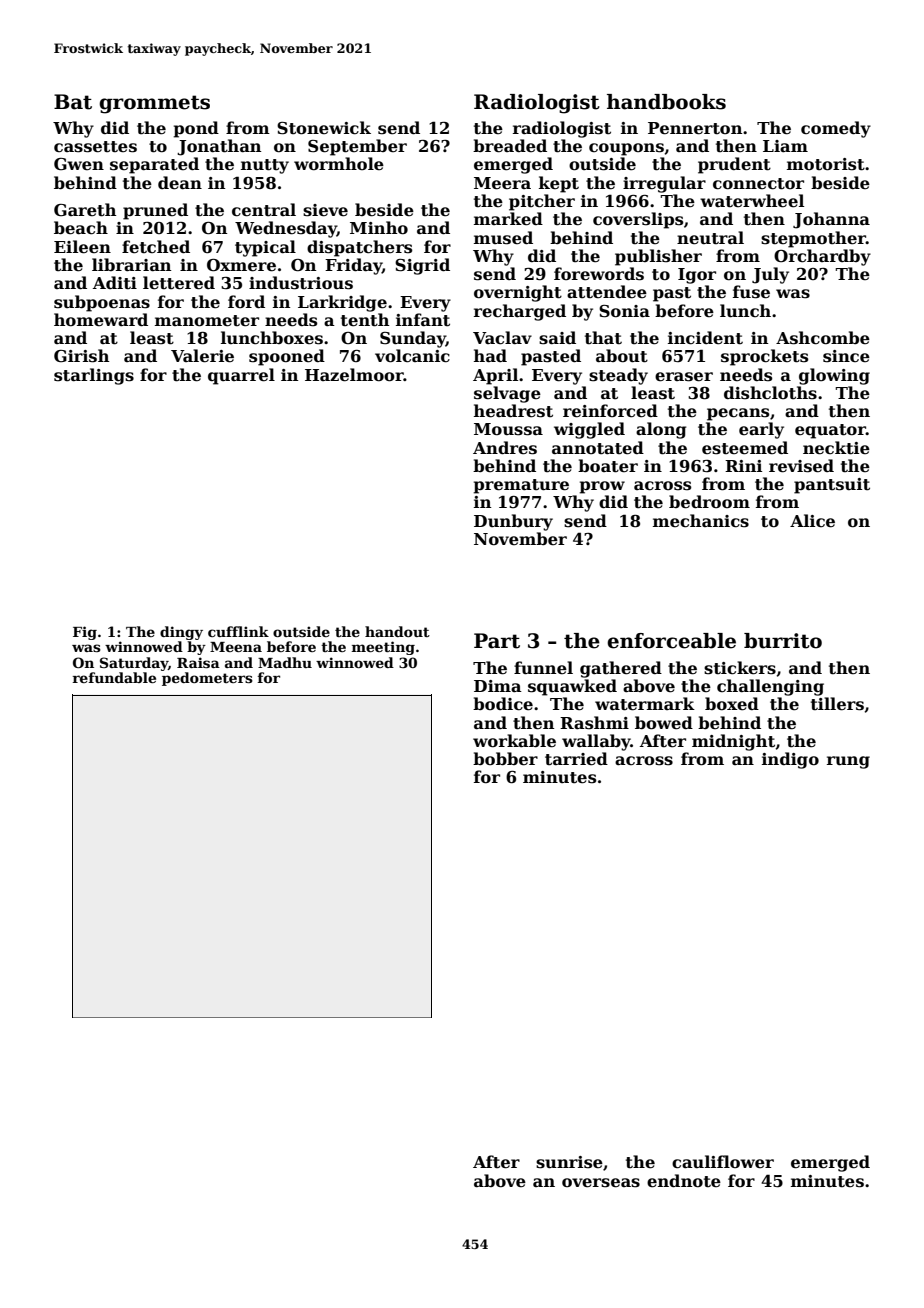  I want to click on refundable, so click(114, 677).
